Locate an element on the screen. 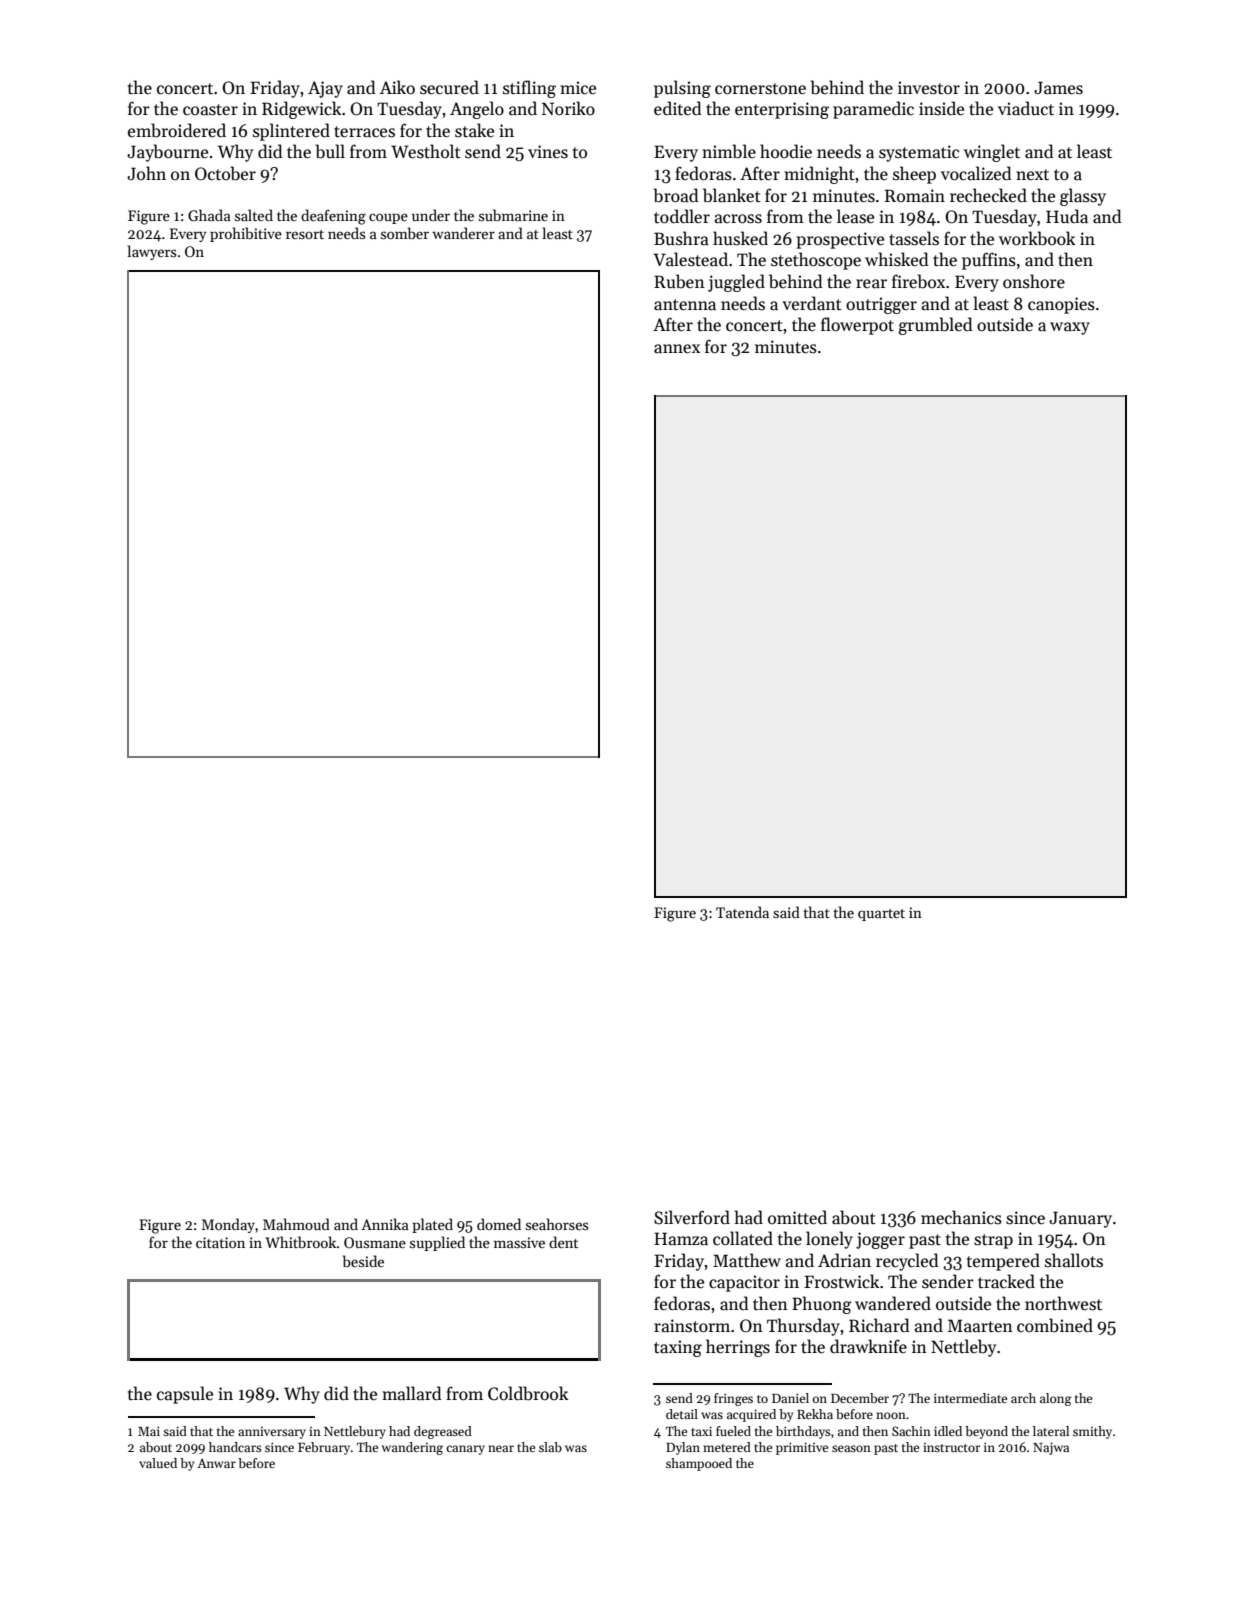 This screenshot has height=1623, width=1254. juggled is located at coordinates (736, 283).
